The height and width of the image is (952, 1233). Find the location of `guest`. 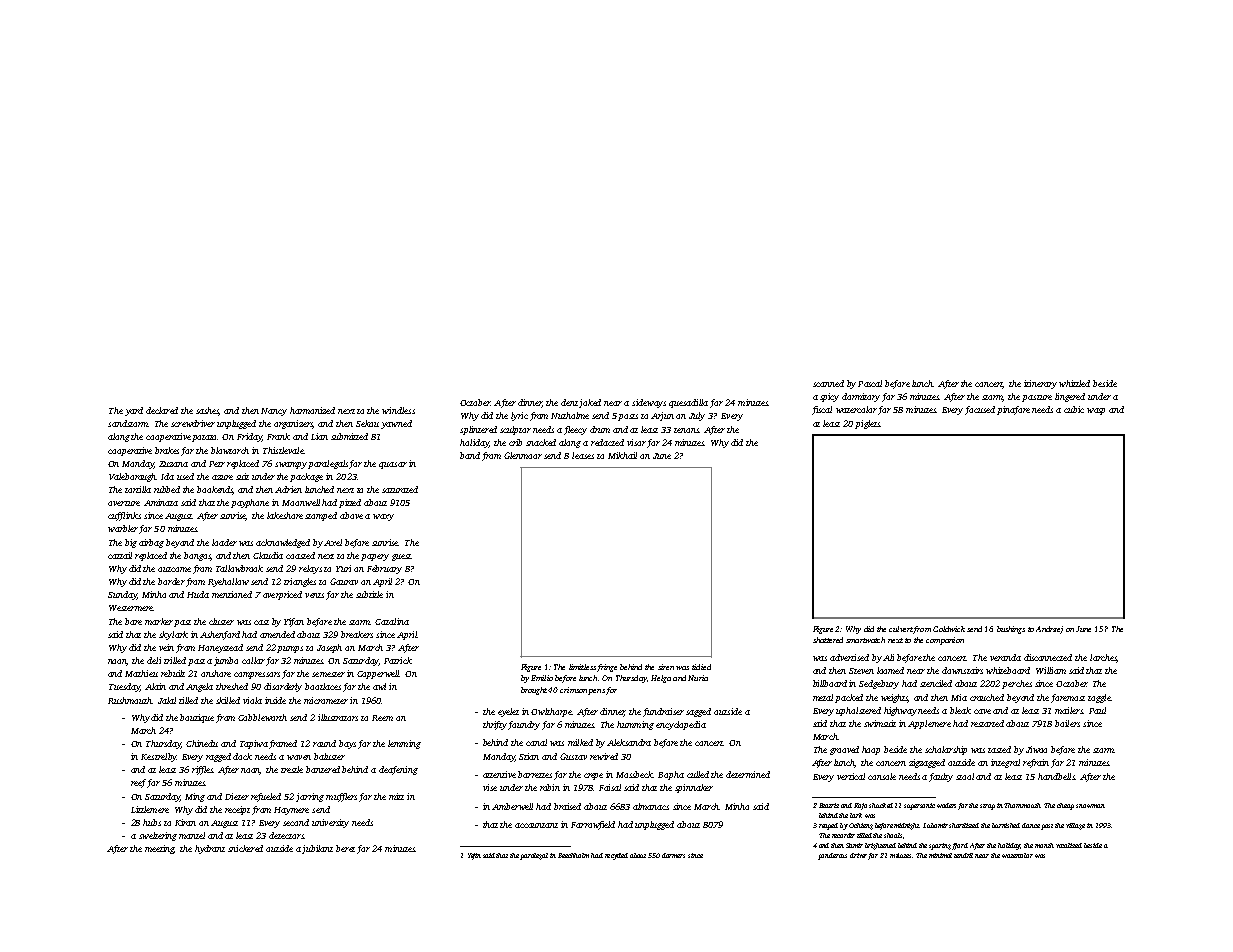

guest is located at coordinates (401, 557).
